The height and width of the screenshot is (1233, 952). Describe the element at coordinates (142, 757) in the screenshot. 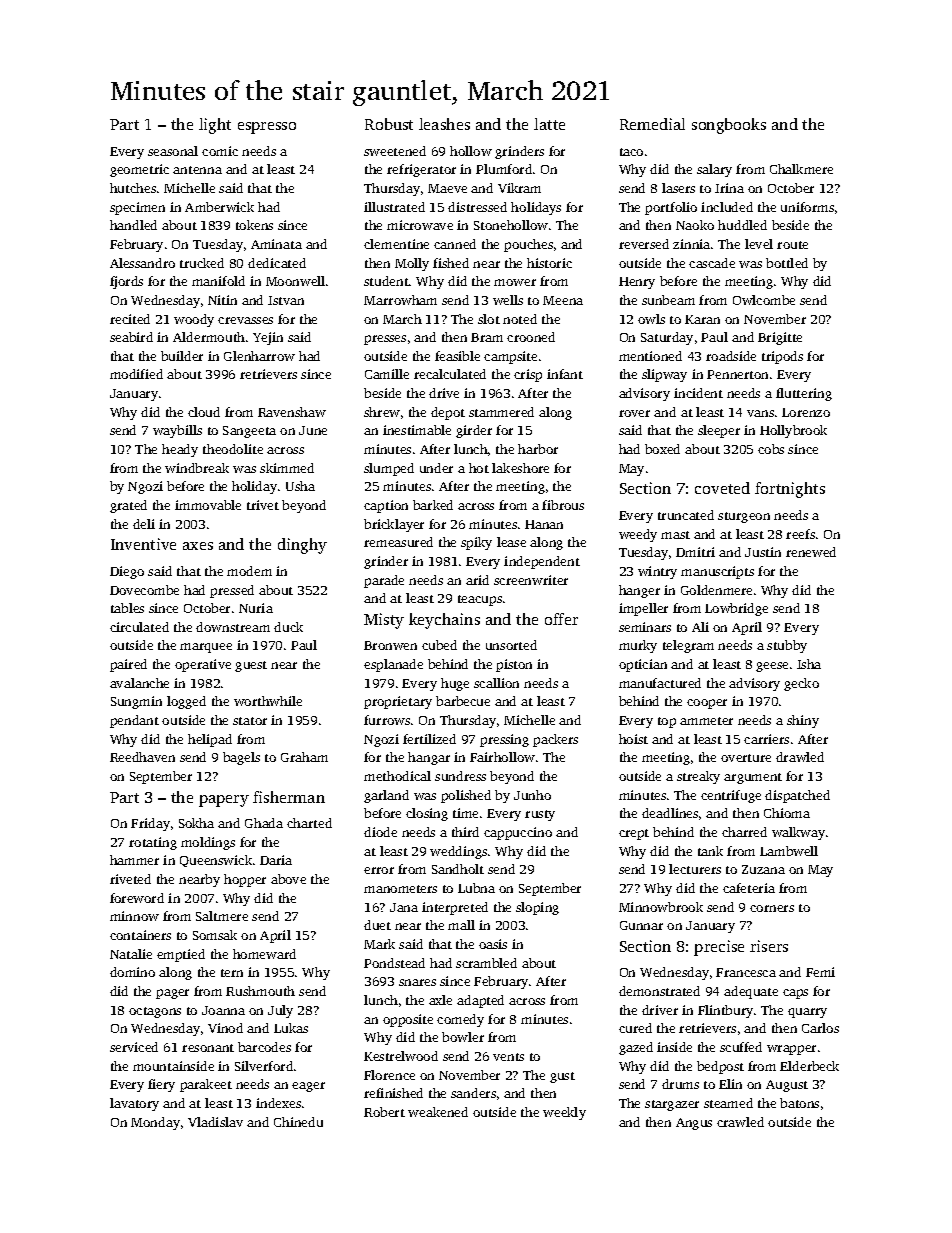

I see `Reedhaven` at that location.
